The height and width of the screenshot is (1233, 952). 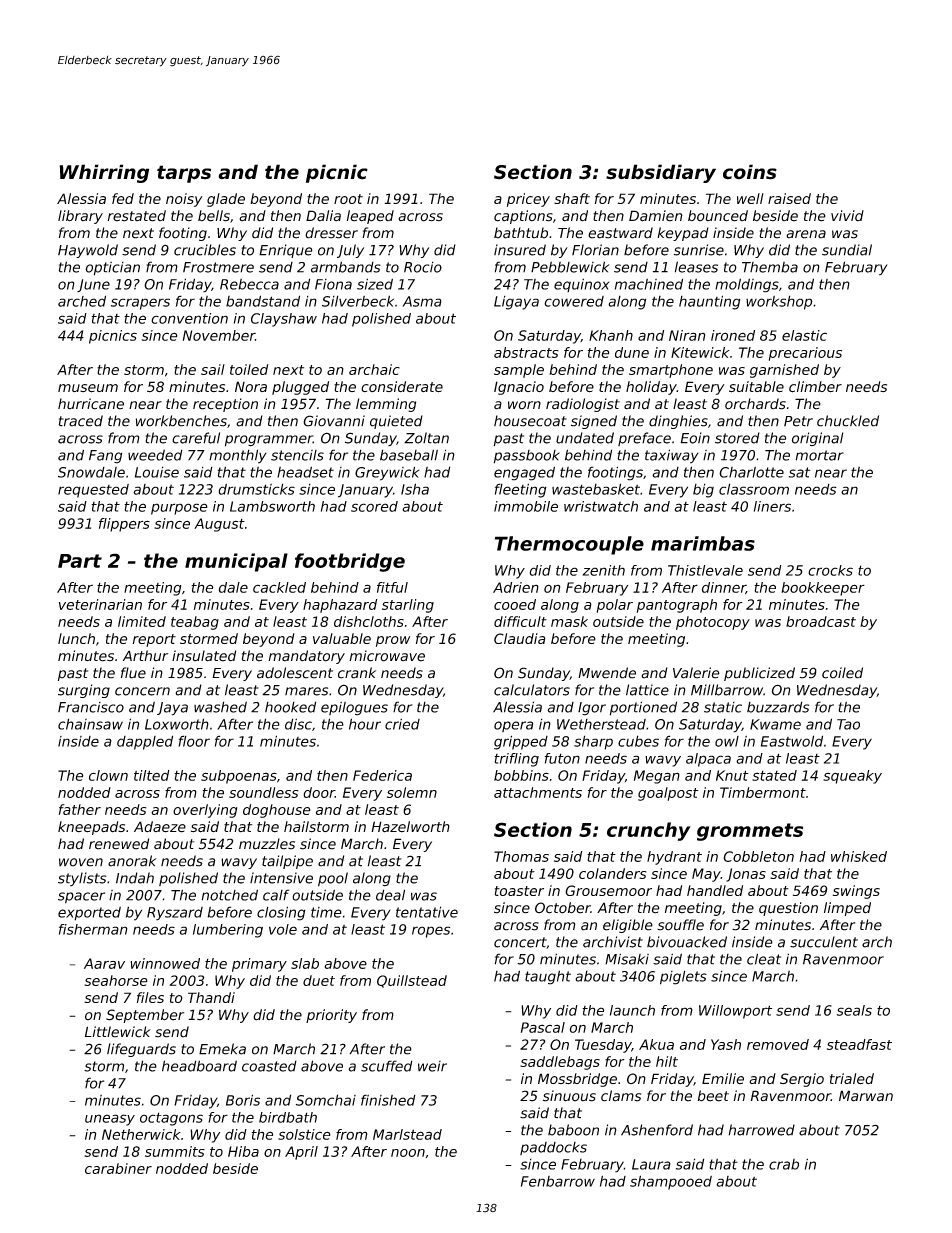 What do you see at coordinates (784, 1164) in the screenshot?
I see `crab` at bounding box center [784, 1164].
